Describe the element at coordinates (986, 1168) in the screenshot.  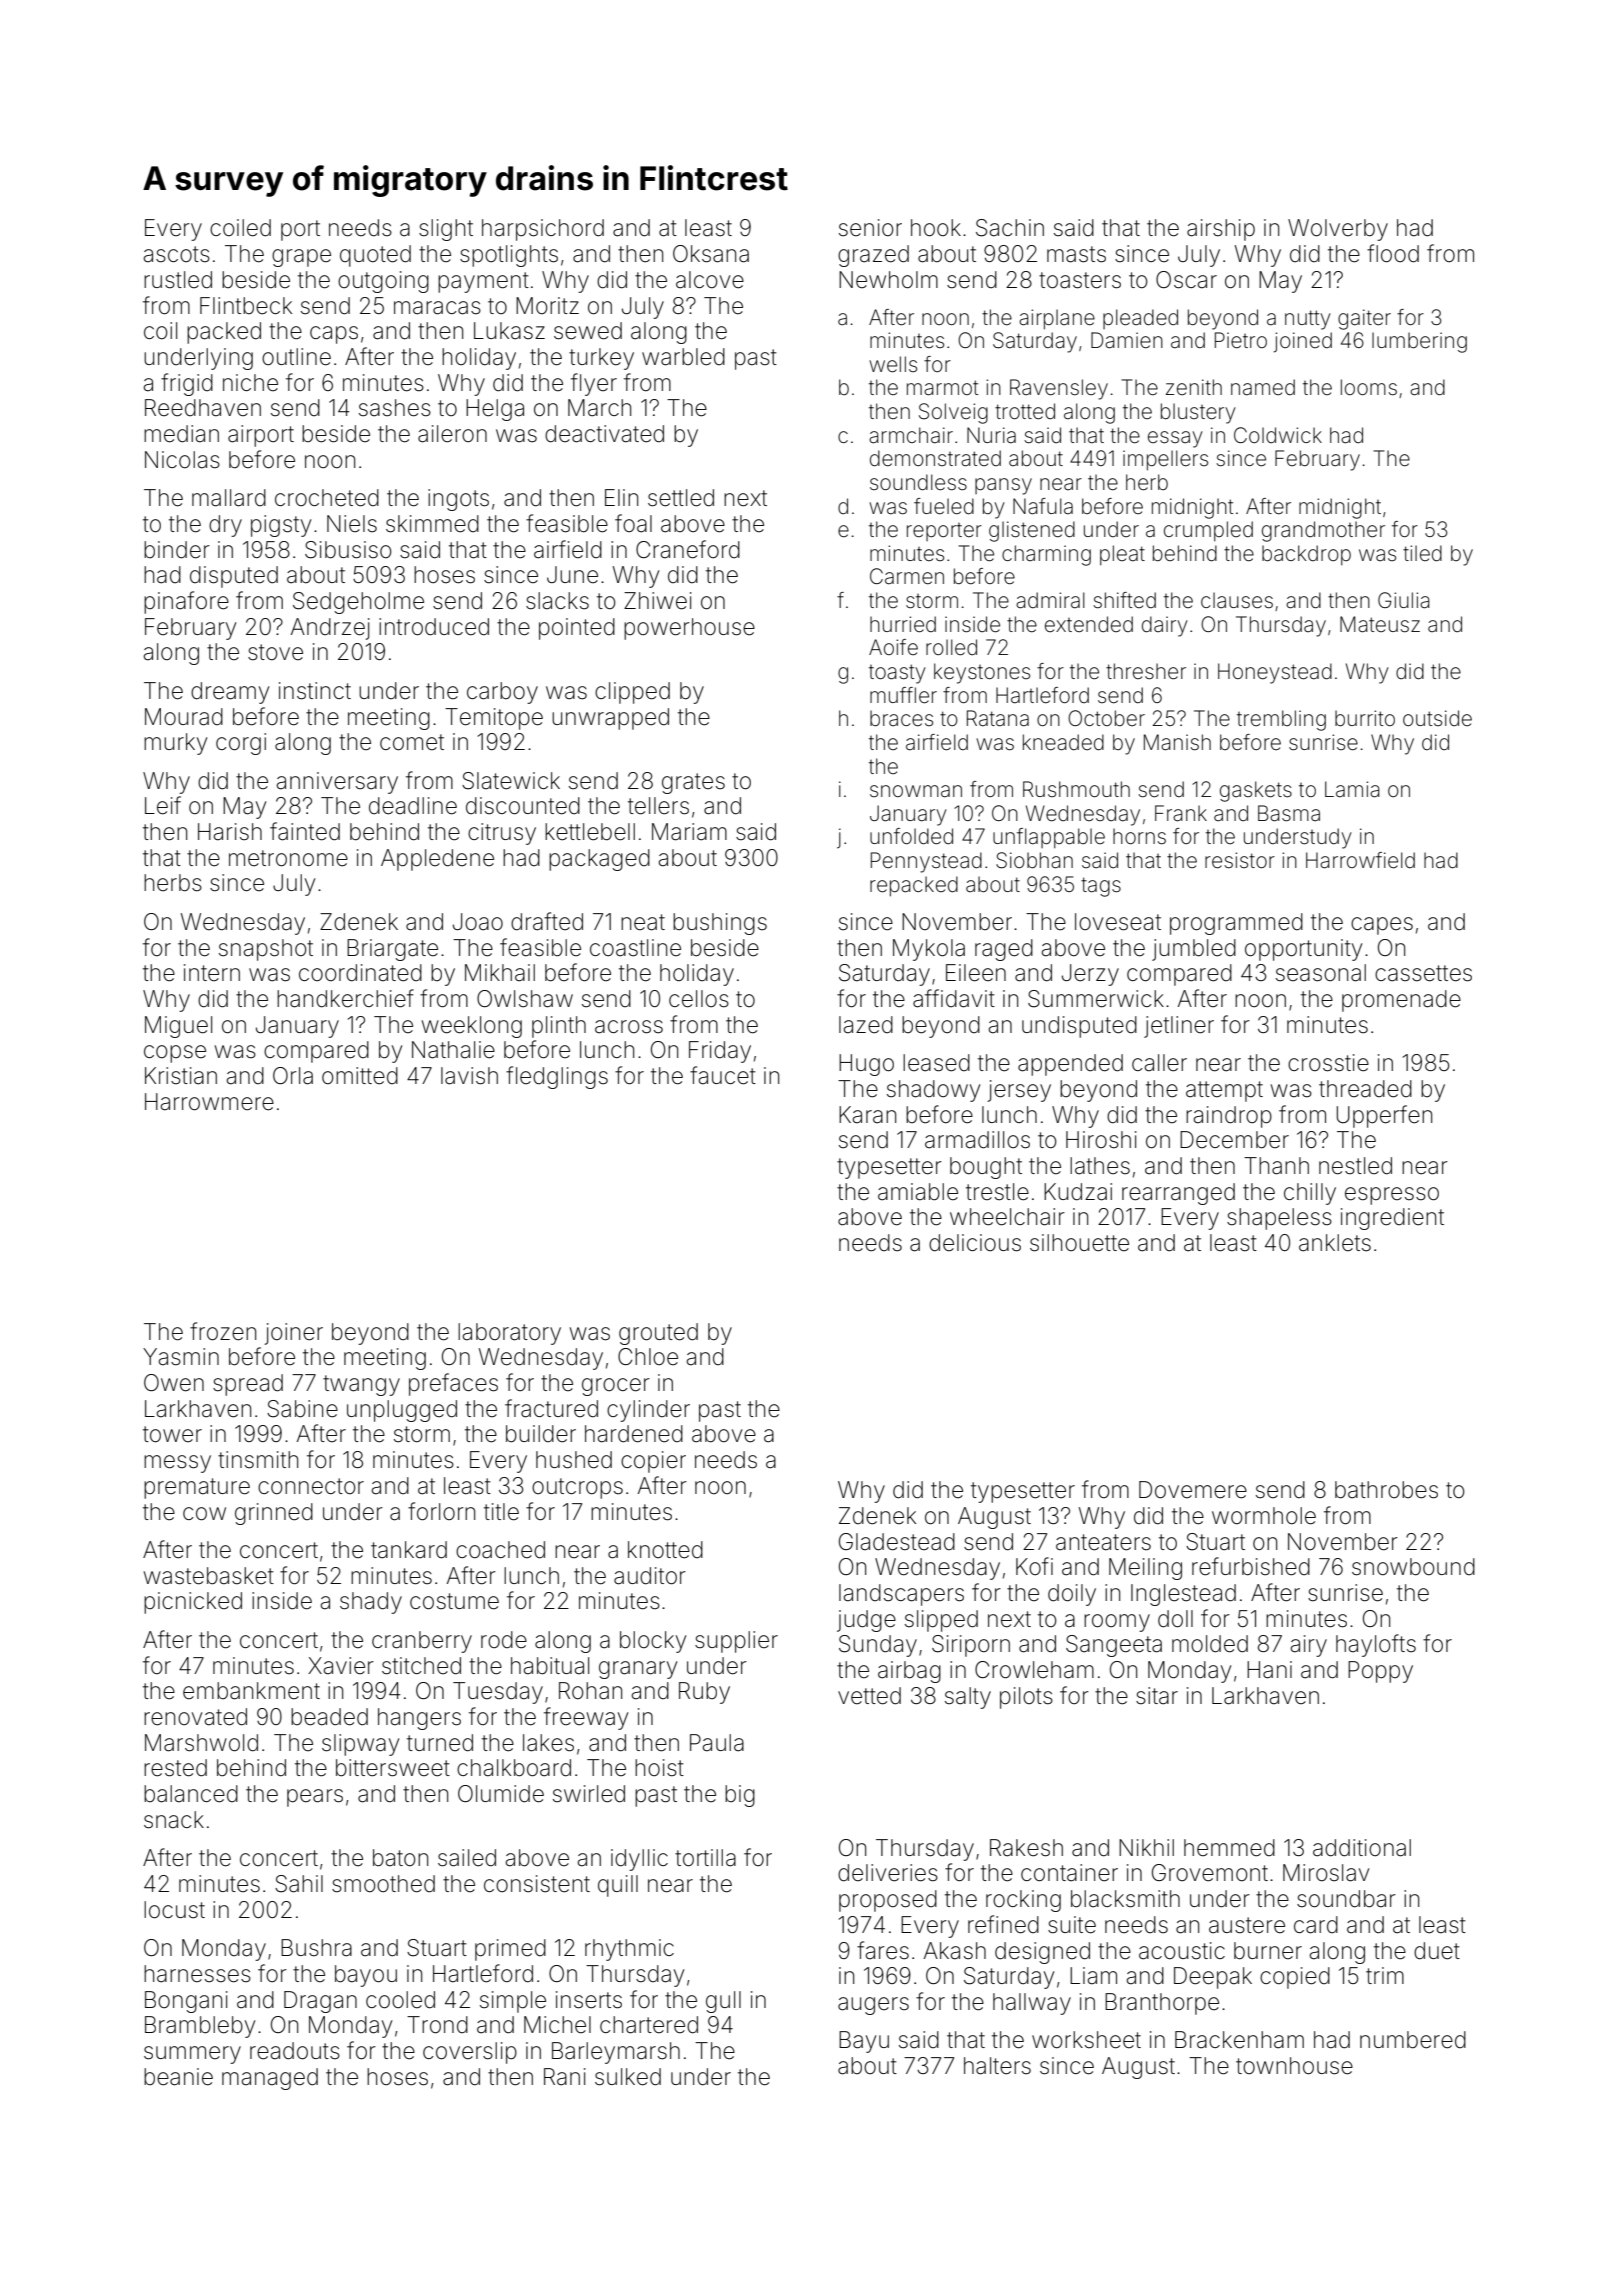
I see `bought` at that location.
